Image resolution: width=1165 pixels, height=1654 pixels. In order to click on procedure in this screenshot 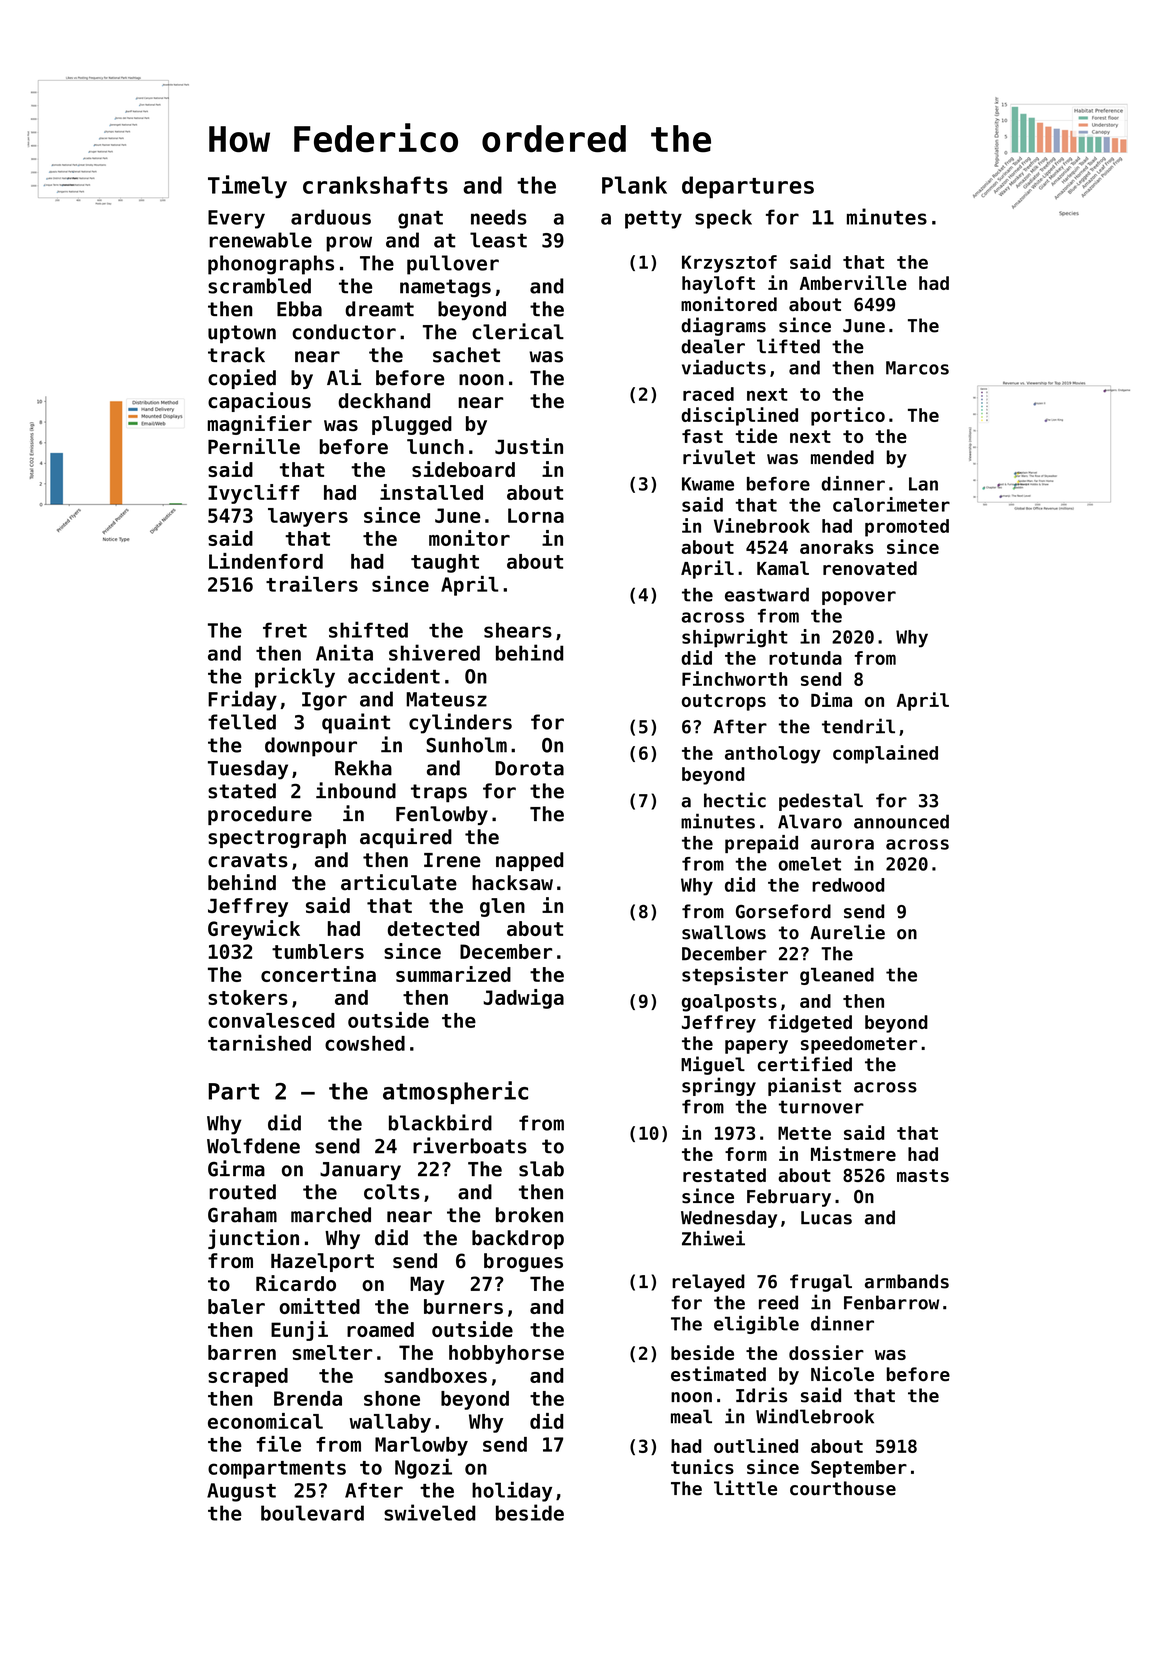, I will do `click(260, 815)`.
